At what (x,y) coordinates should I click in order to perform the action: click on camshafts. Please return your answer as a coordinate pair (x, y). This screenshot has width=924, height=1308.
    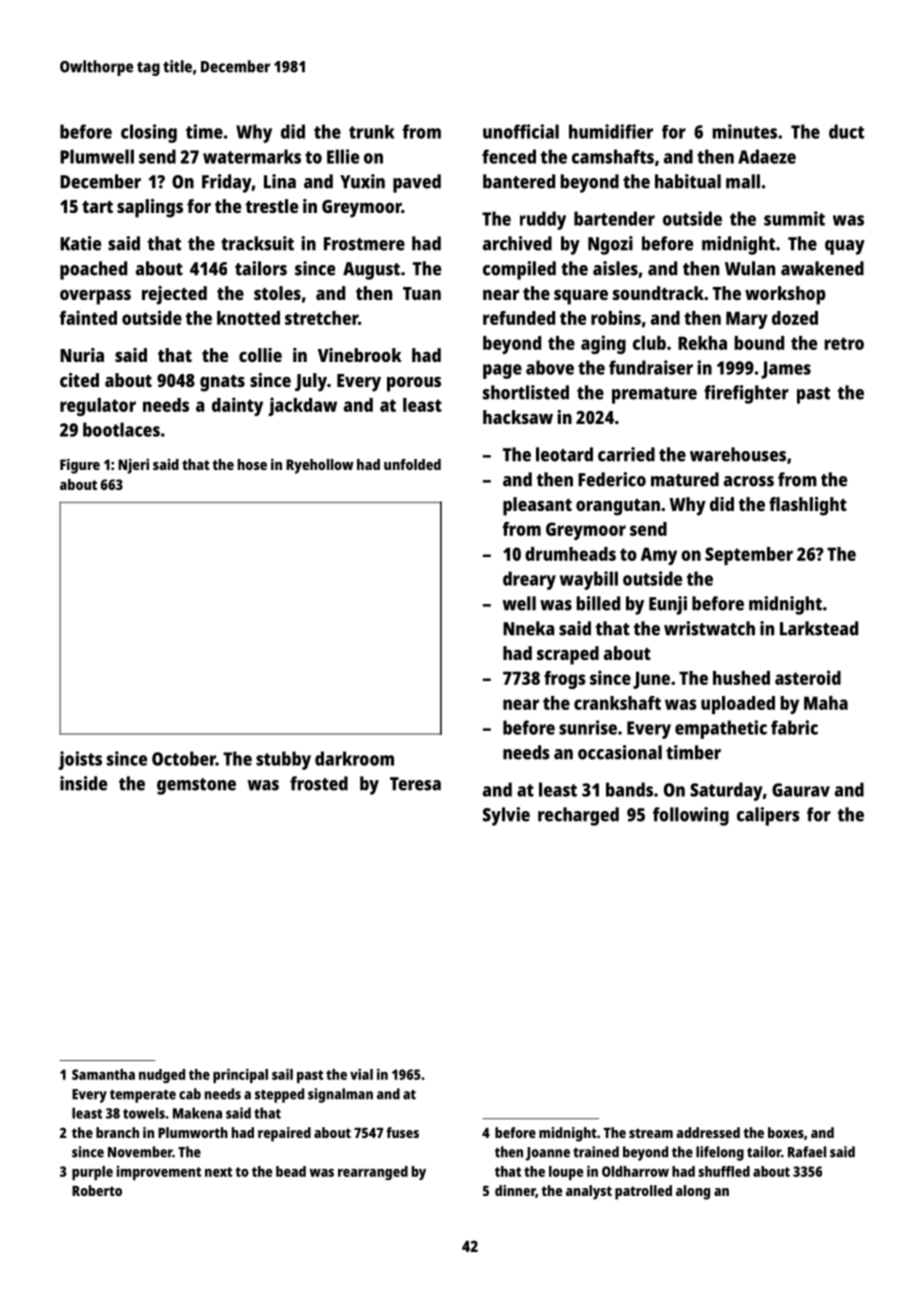
    Looking at the image, I should click on (613, 156).
